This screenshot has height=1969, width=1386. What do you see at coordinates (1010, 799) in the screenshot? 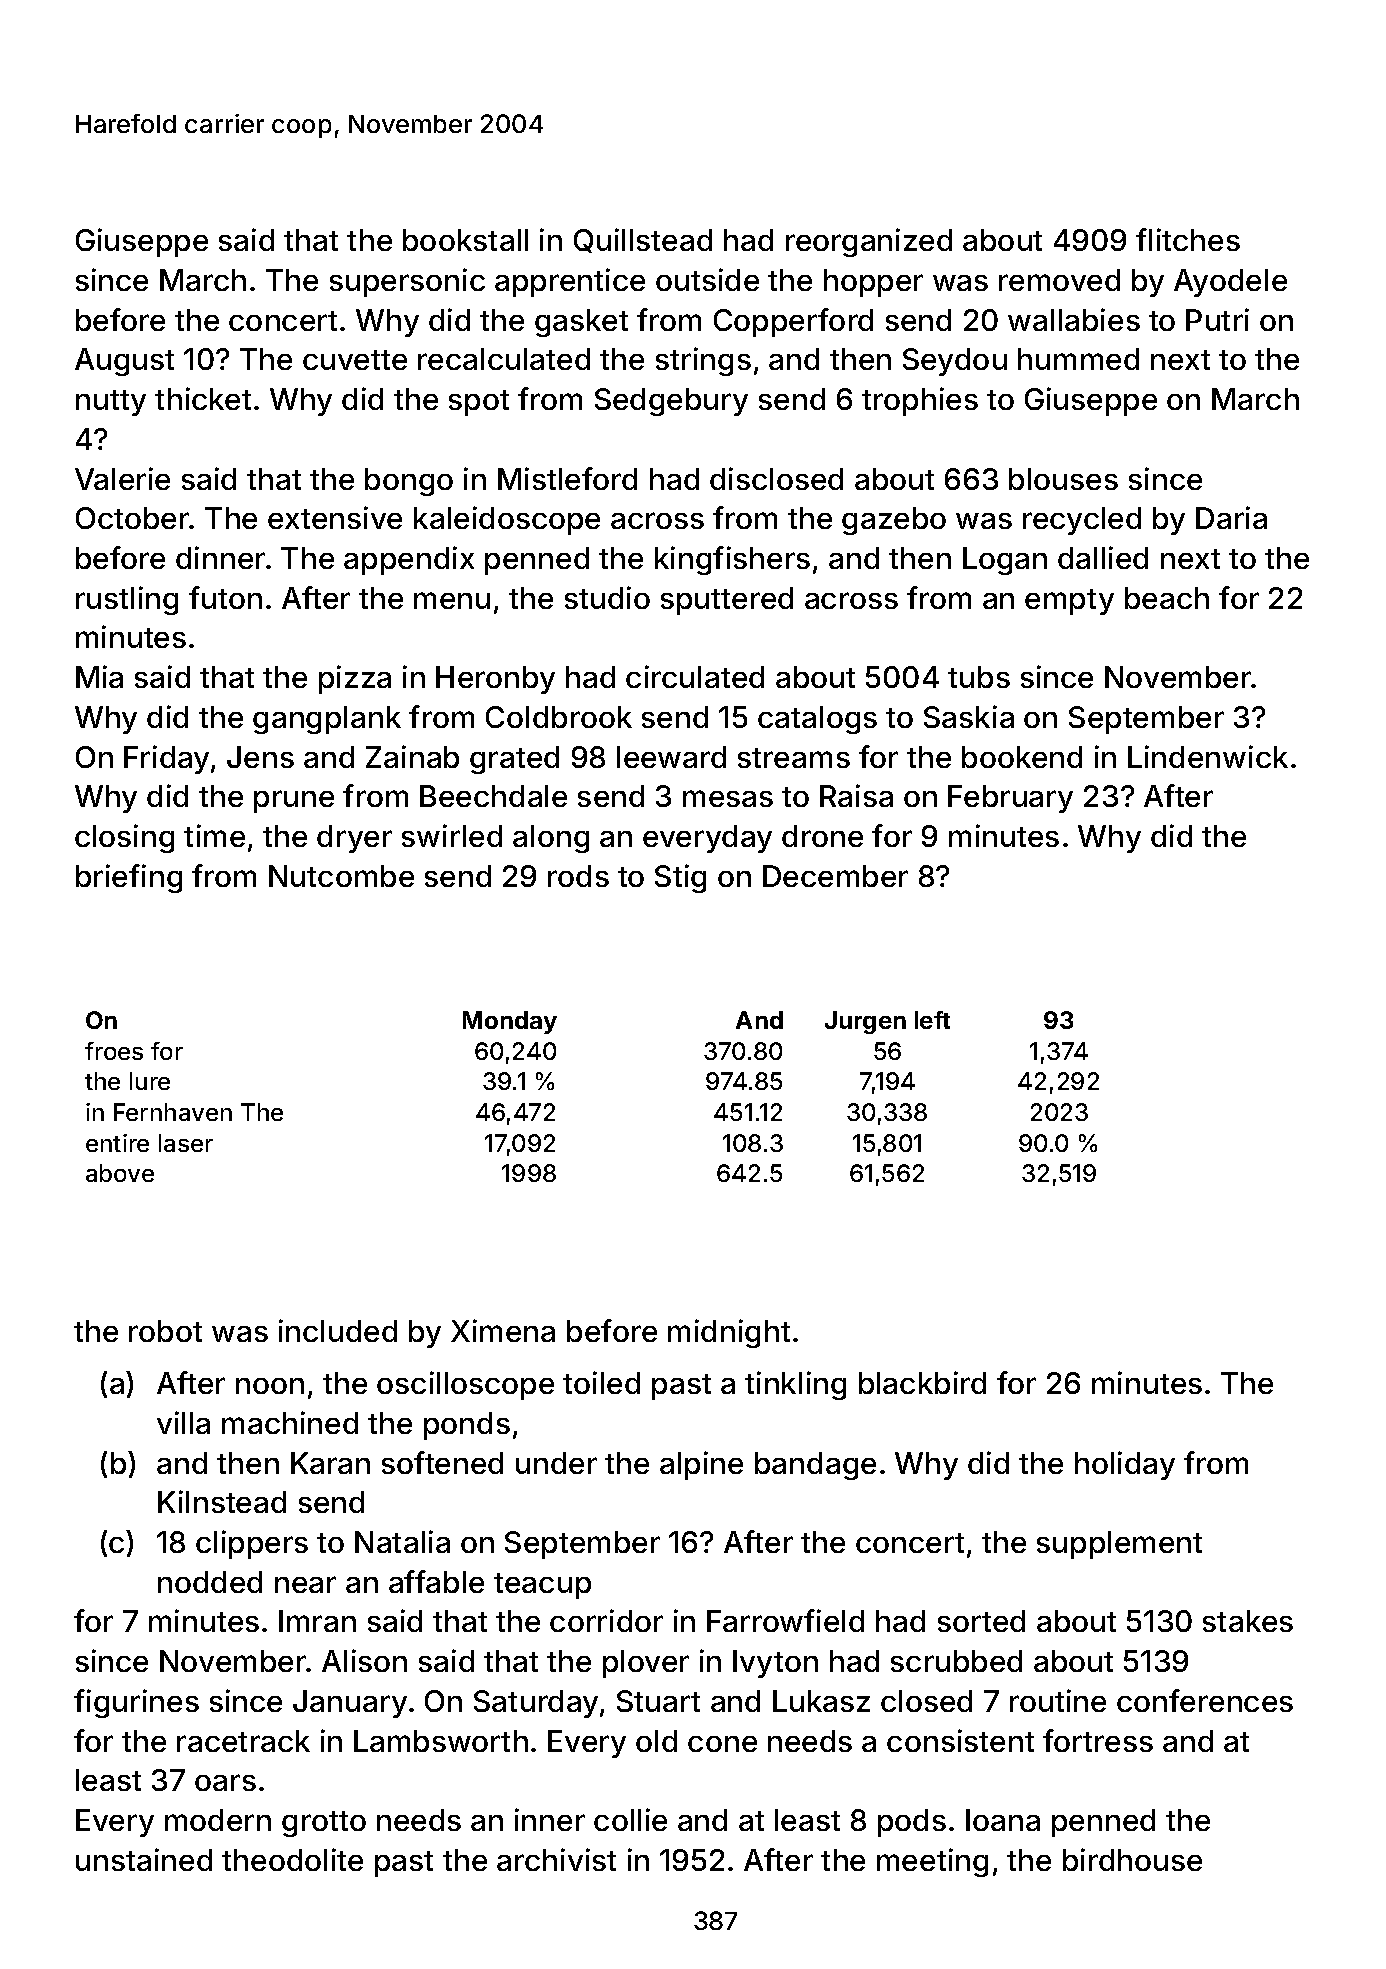
I see `February` at bounding box center [1010, 799].
